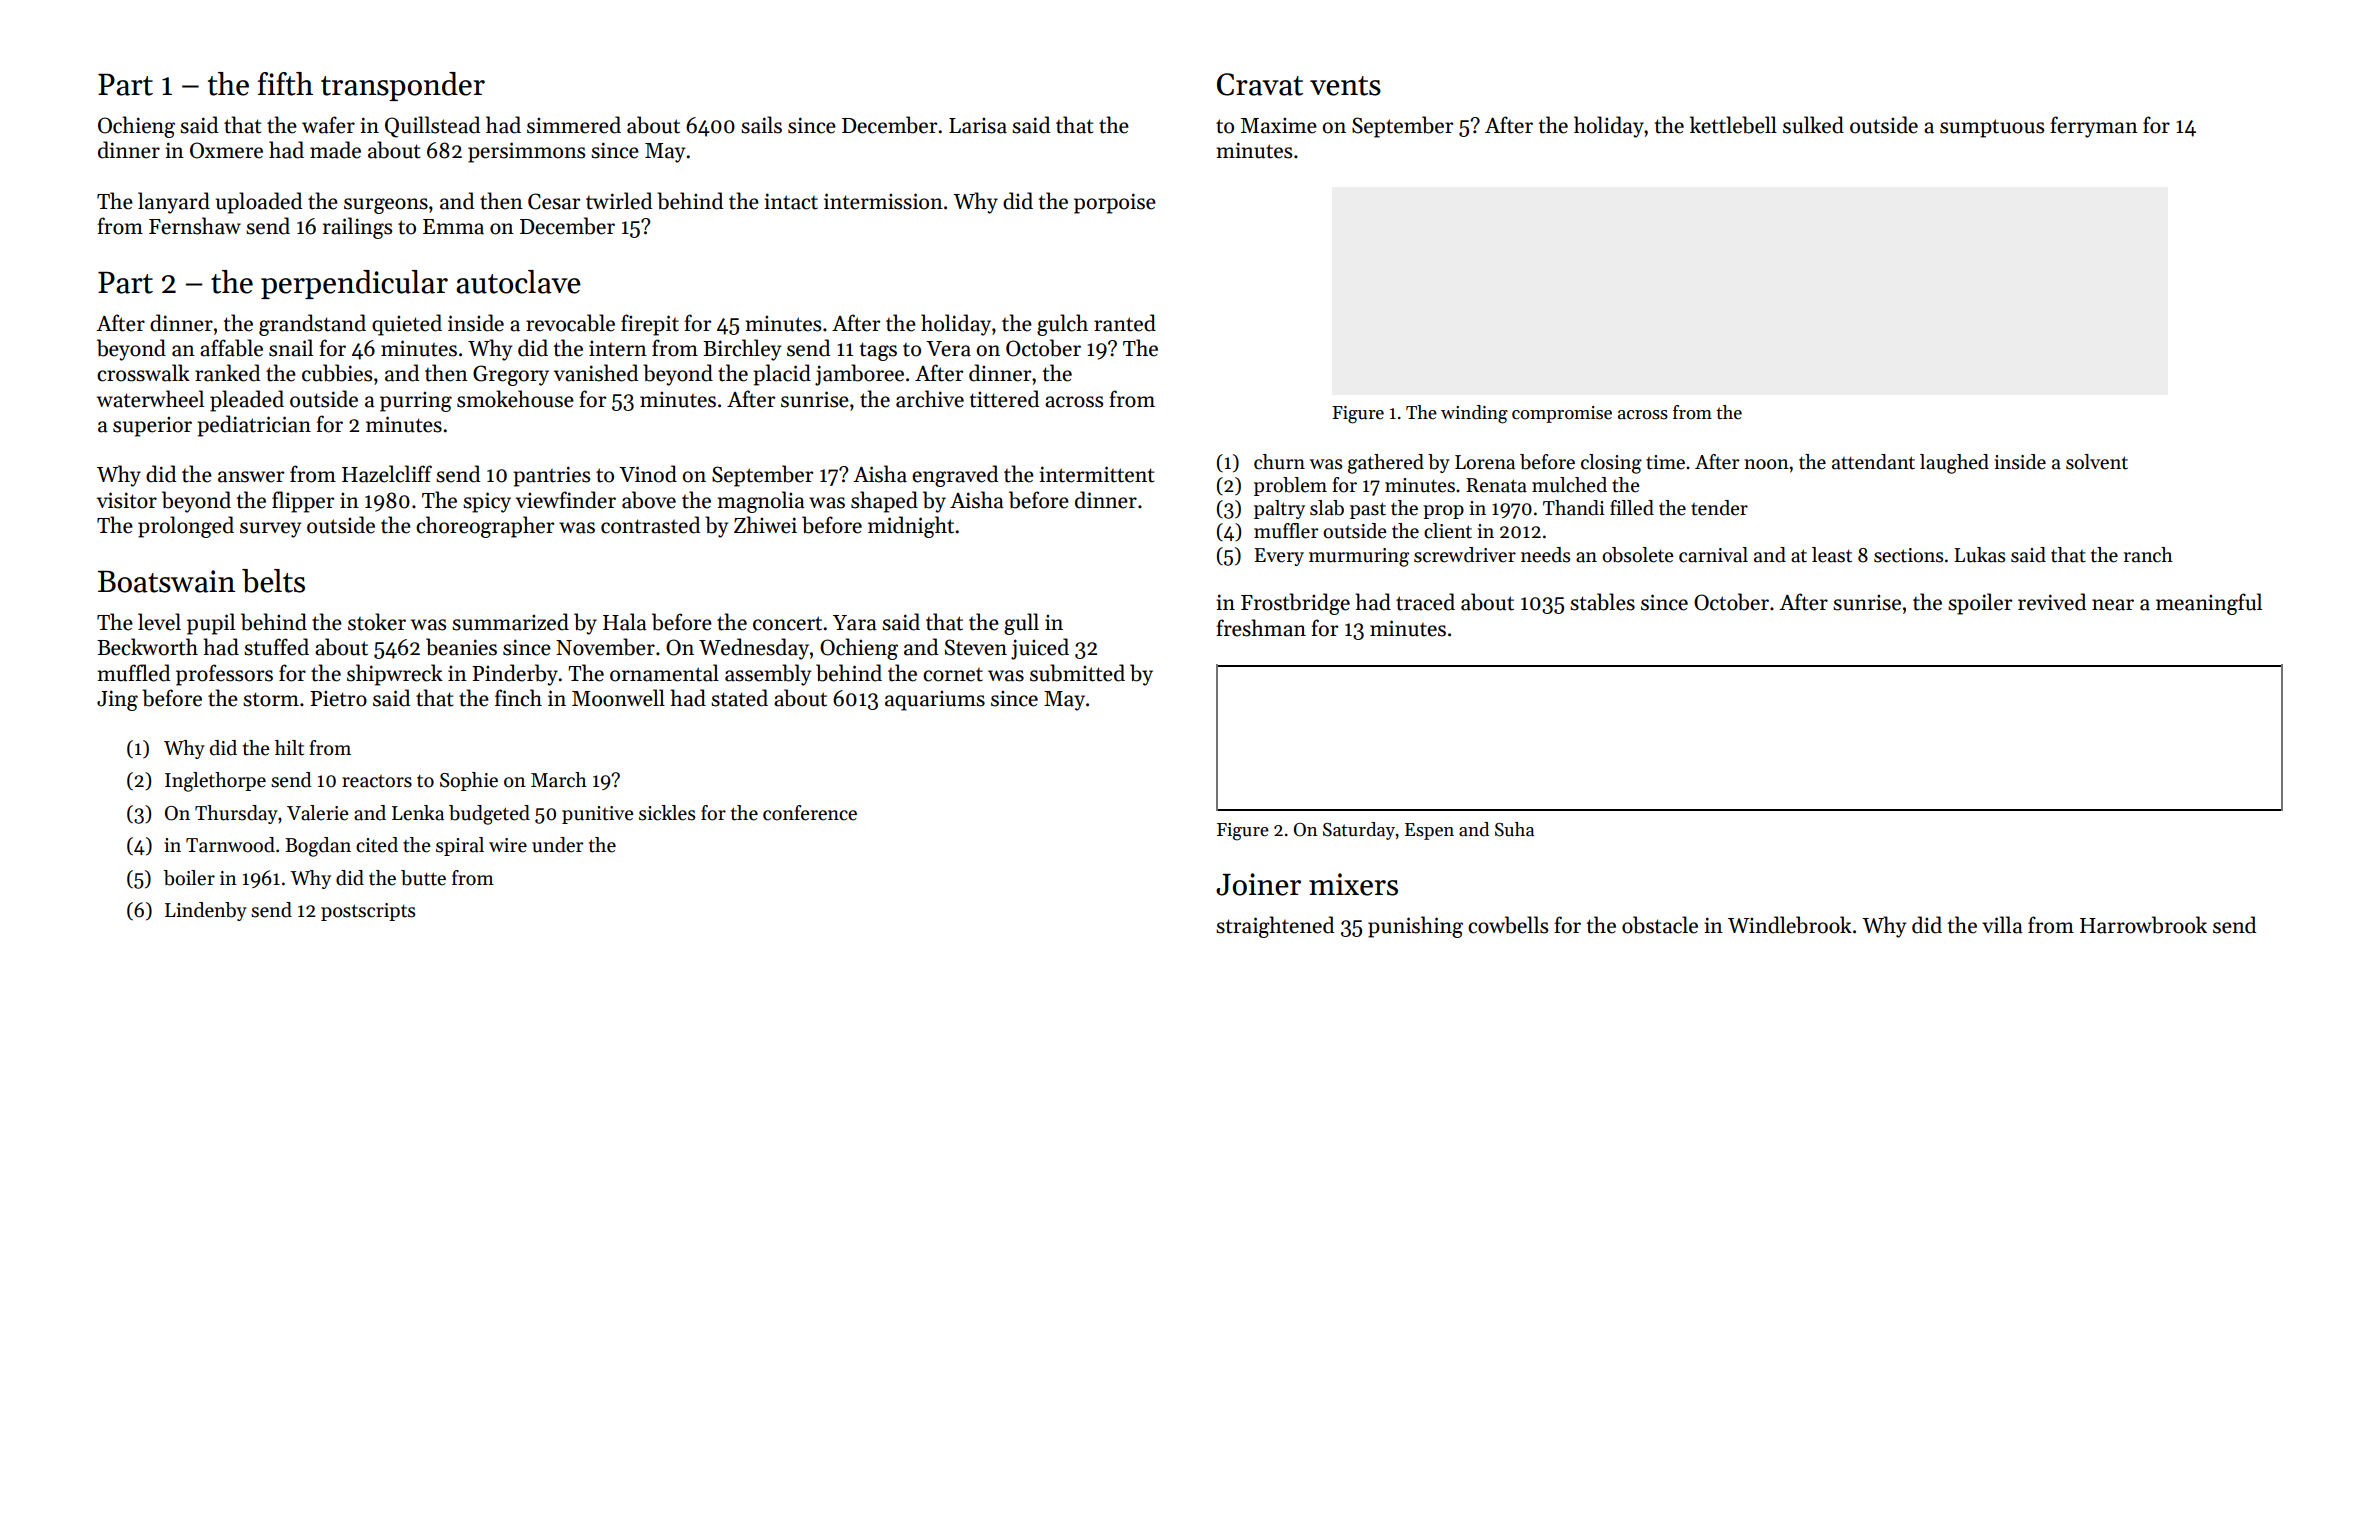  I want to click on intermittent, so click(1096, 474).
